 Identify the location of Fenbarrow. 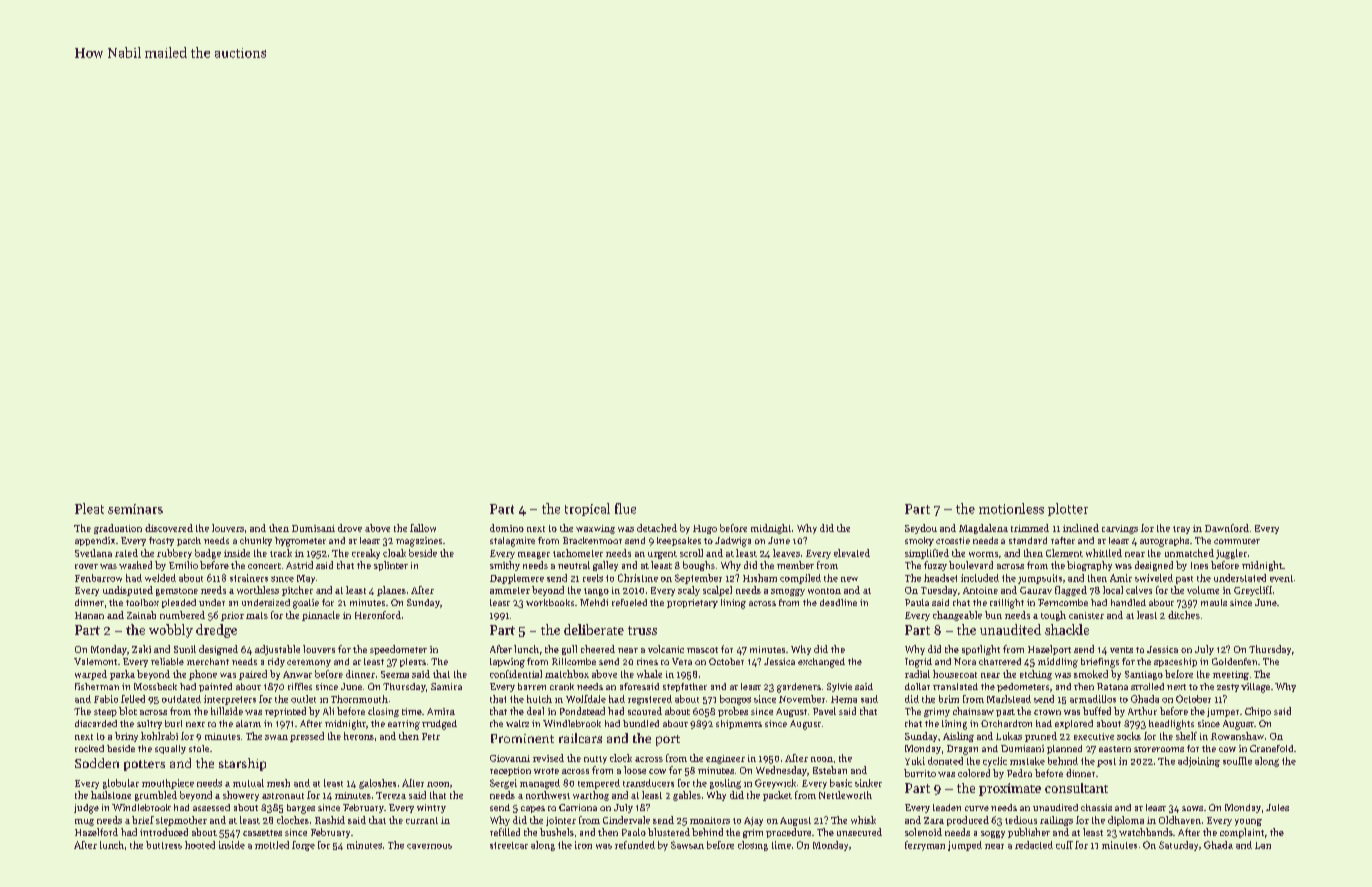
(98, 578).
